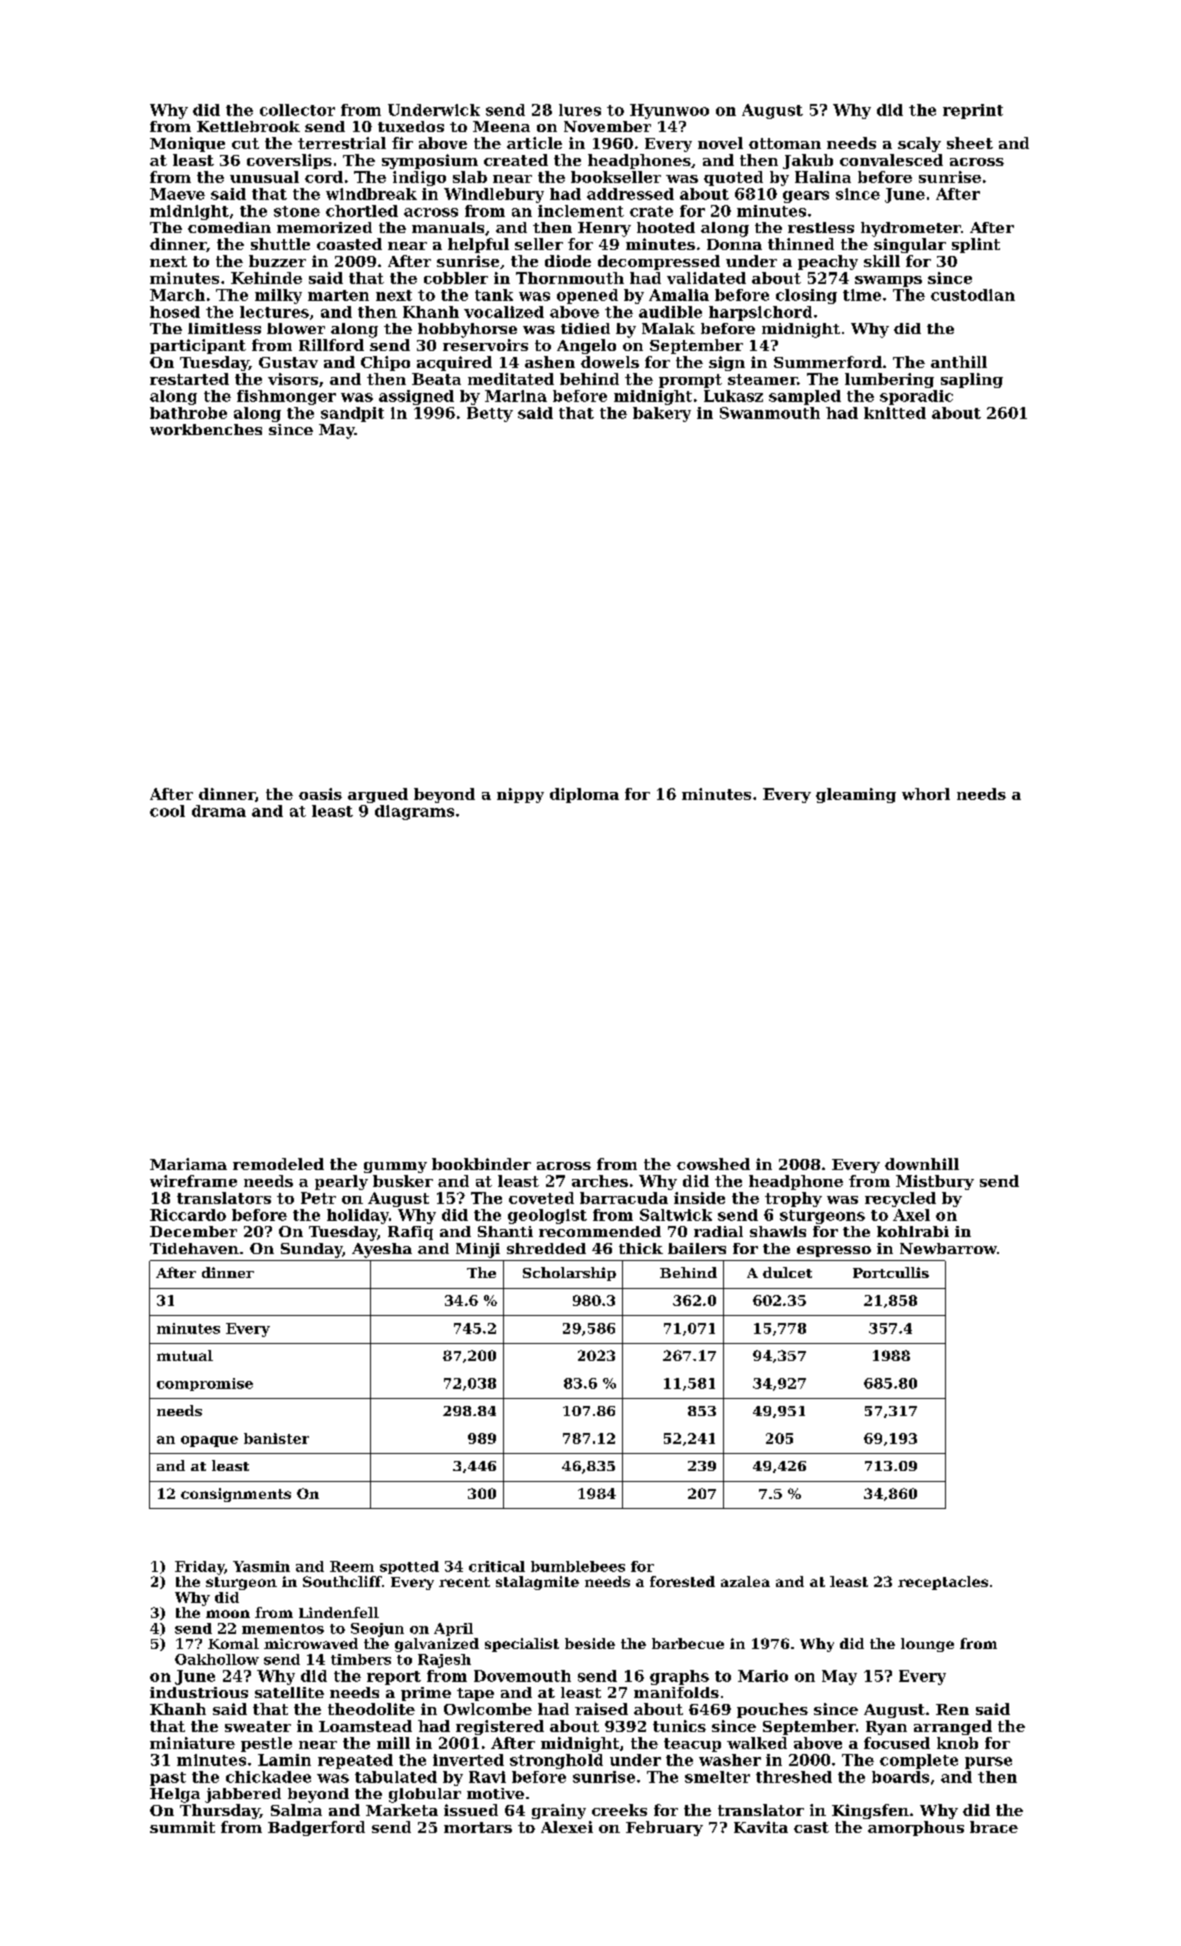  What do you see at coordinates (318, 1198) in the screenshot?
I see `Petr` at bounding box center [318, 1198].
